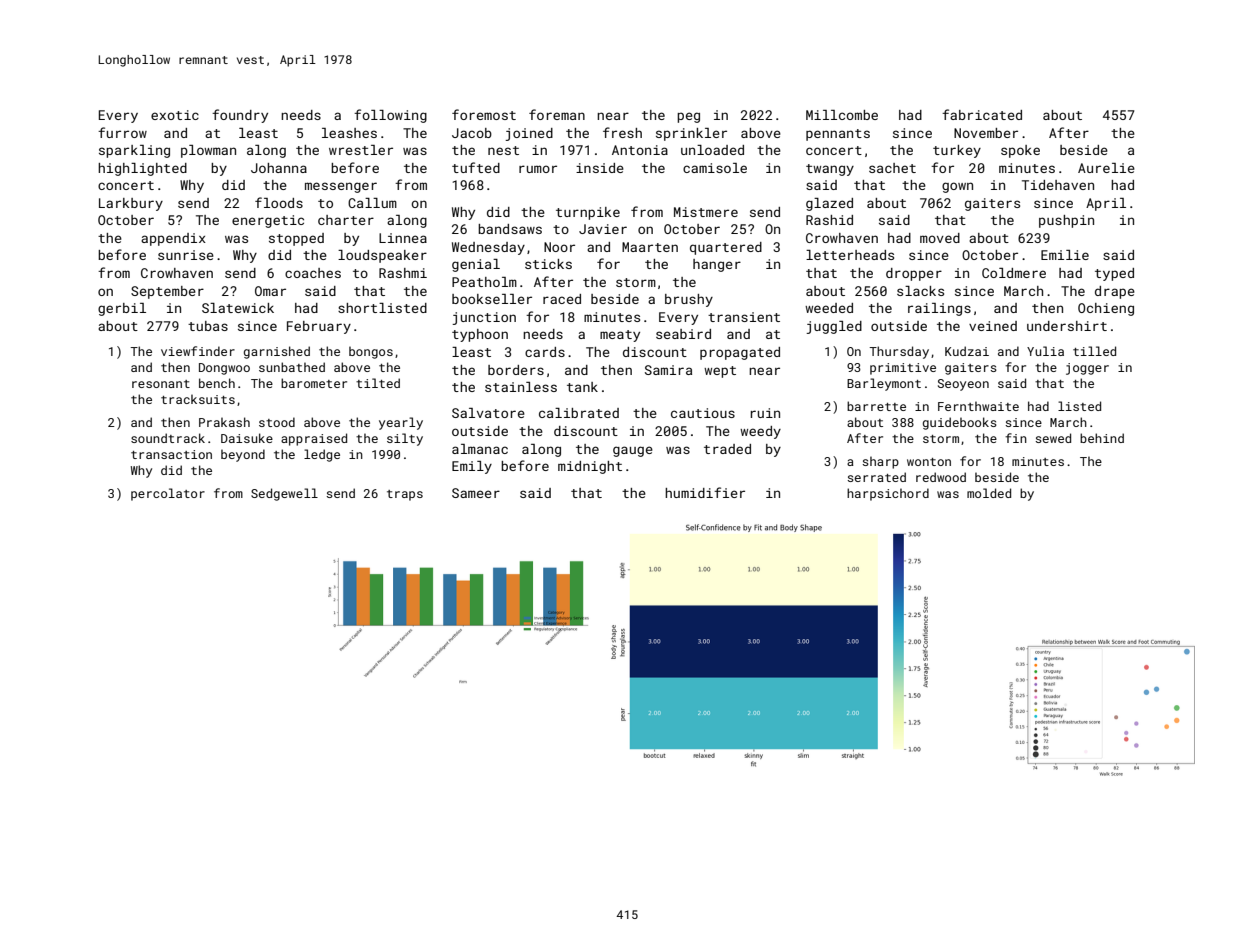  I want to click on floods, so click(279, 202).
